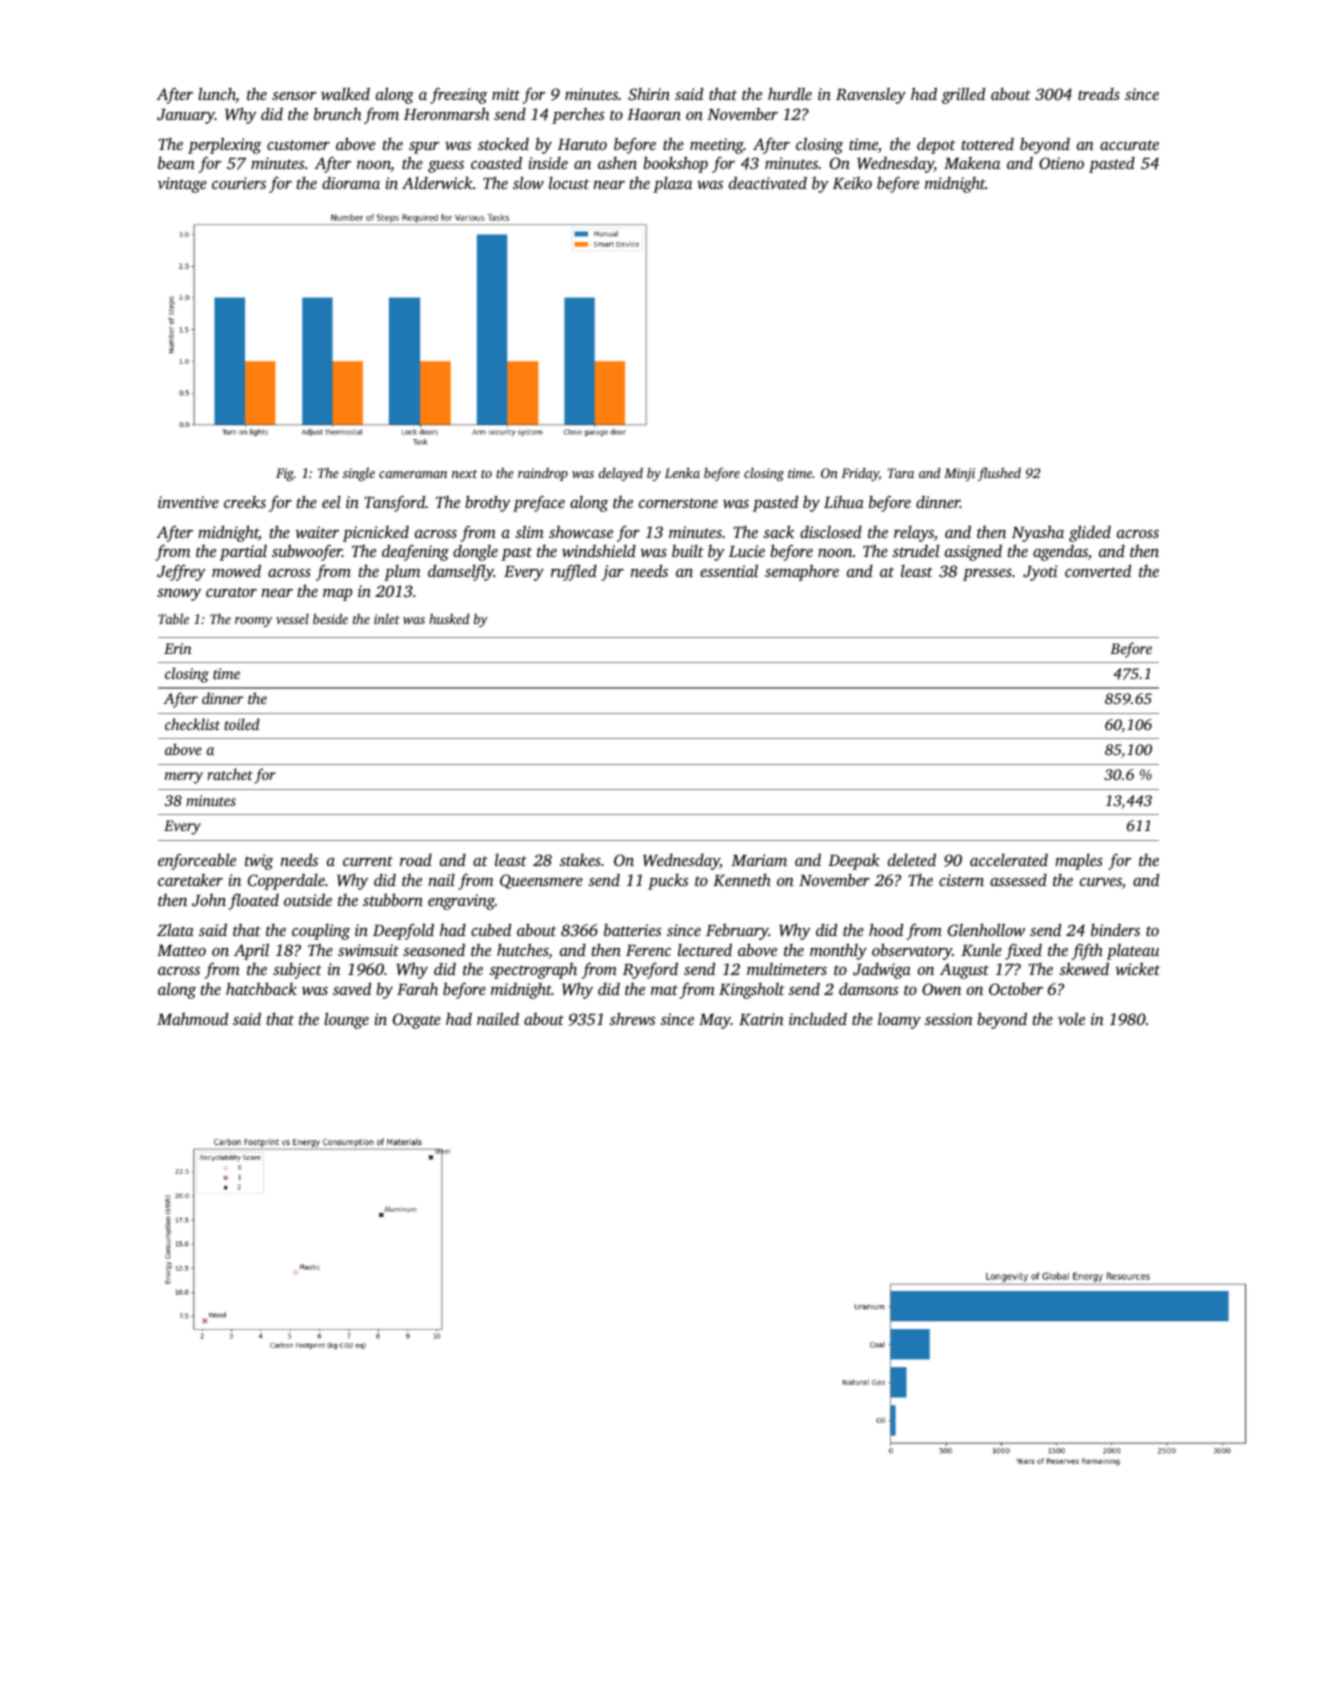 This page has height=1705, width=1317. Describe the element at coordinates (649, 94) in the page. I see `Shirin` at that location.
